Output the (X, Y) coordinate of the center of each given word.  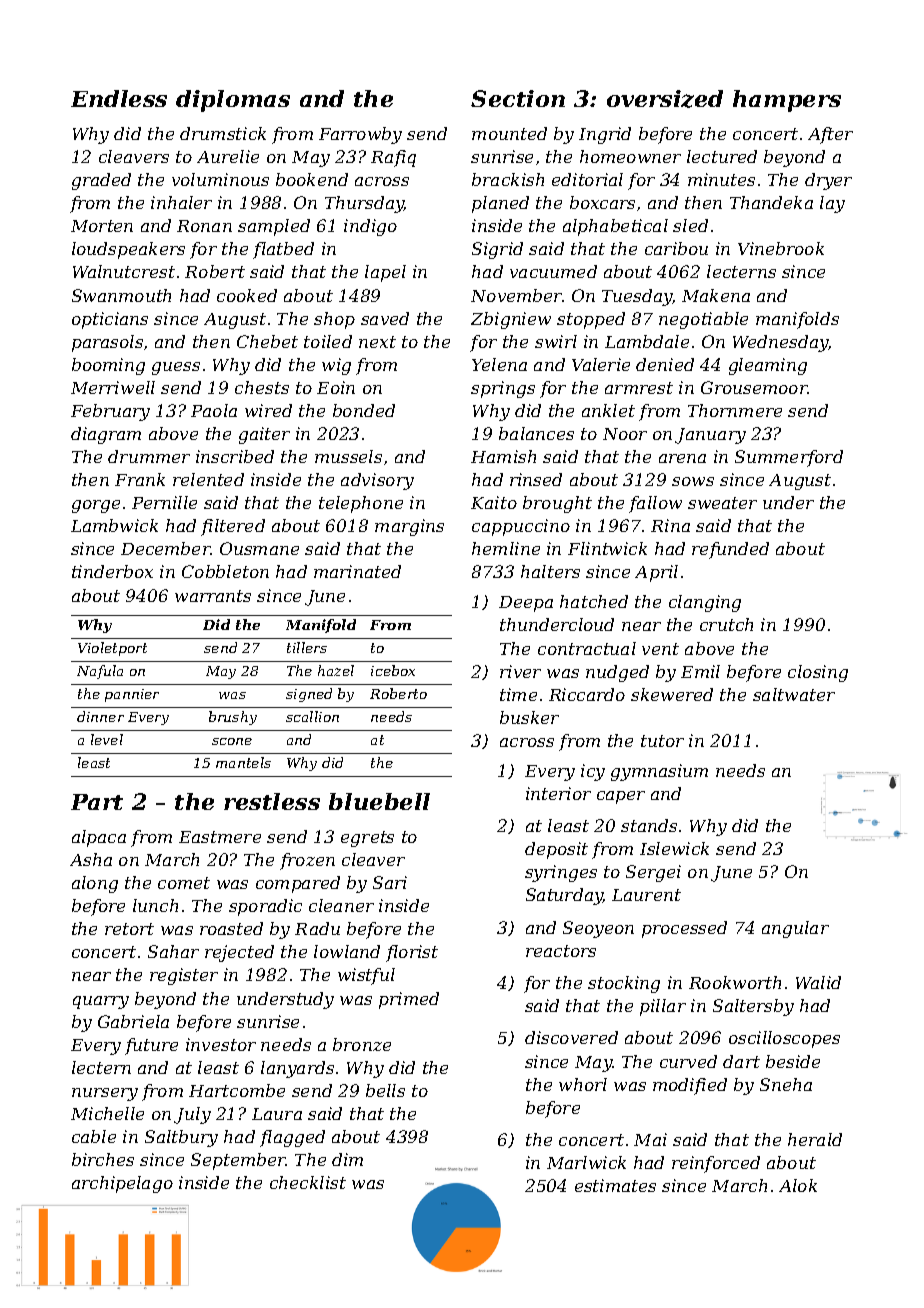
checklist (308, 1182)
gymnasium (659, 772)
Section (518, 98)
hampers (787, 101)
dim (347, 1159)
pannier (132, 695)
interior (558, 793)
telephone (361, 504)
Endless (119, 98)
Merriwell (113, 387)
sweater (722, 503)
